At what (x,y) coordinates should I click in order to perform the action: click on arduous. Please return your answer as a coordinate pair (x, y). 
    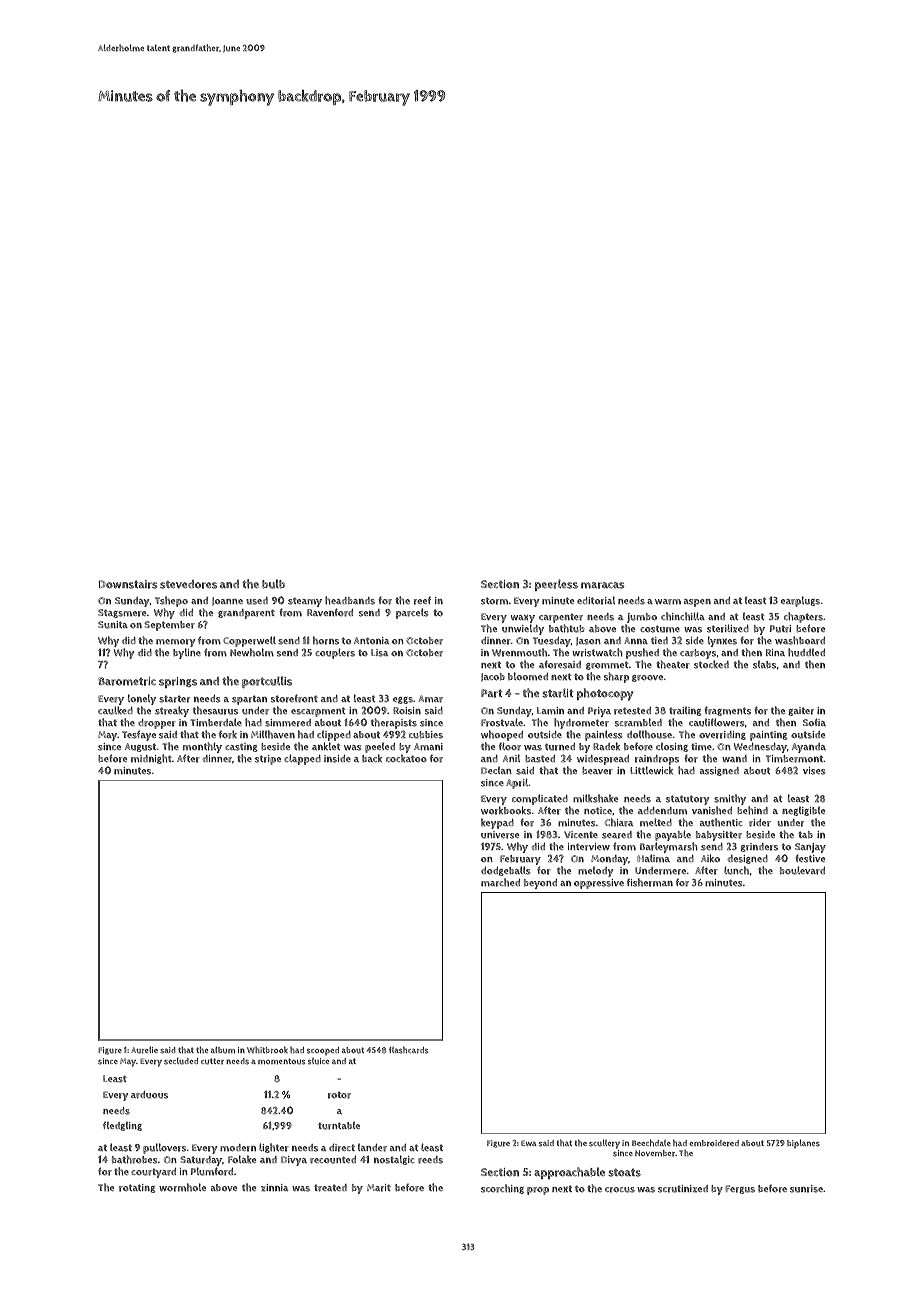
    Looking at the image, I should click on (149, 1095).
